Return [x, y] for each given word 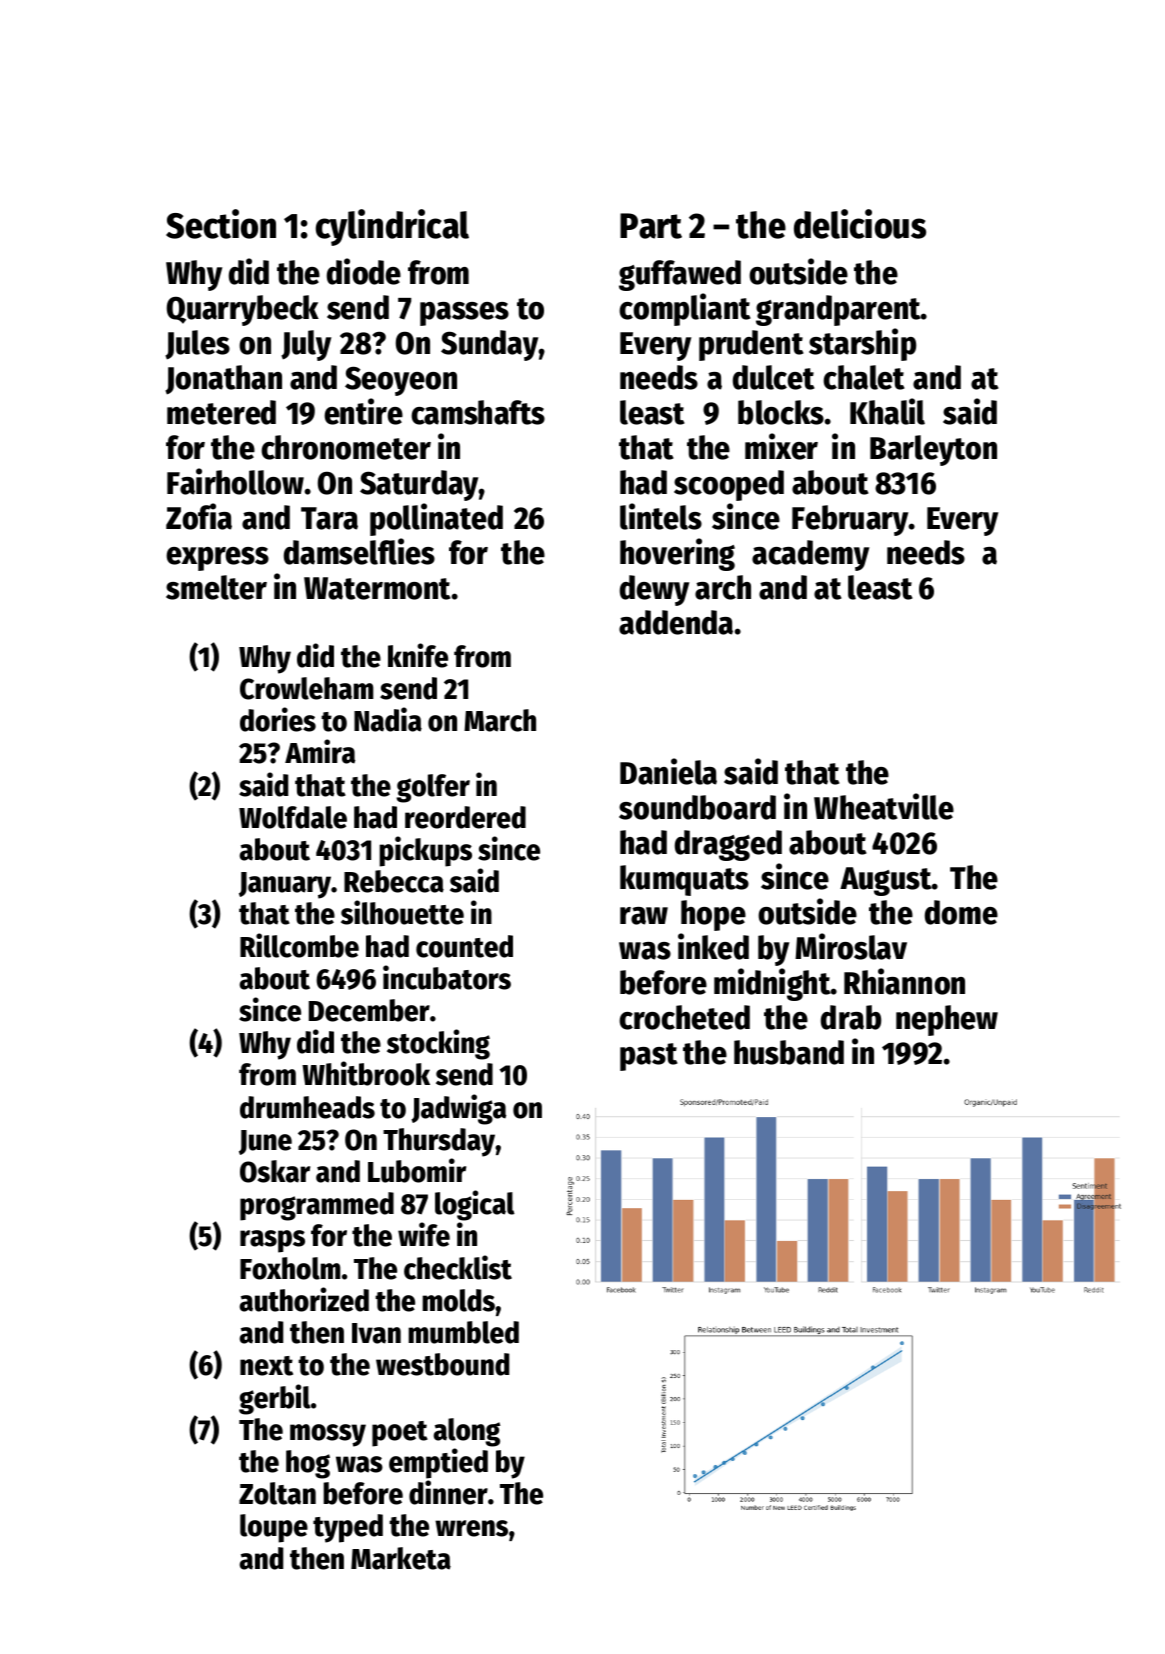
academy [810, 555]
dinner [448, 1492]
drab [851, 1017]
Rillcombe [299, 945]
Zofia [199, 516]
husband [789, 1052]
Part [651, 226]
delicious [860, 224]
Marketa [401, 1558]
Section [221, 224]
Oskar [275, 1171]
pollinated [436, 519]
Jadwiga [458, 1109]
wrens [471, 1528]
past [648, 1057]
